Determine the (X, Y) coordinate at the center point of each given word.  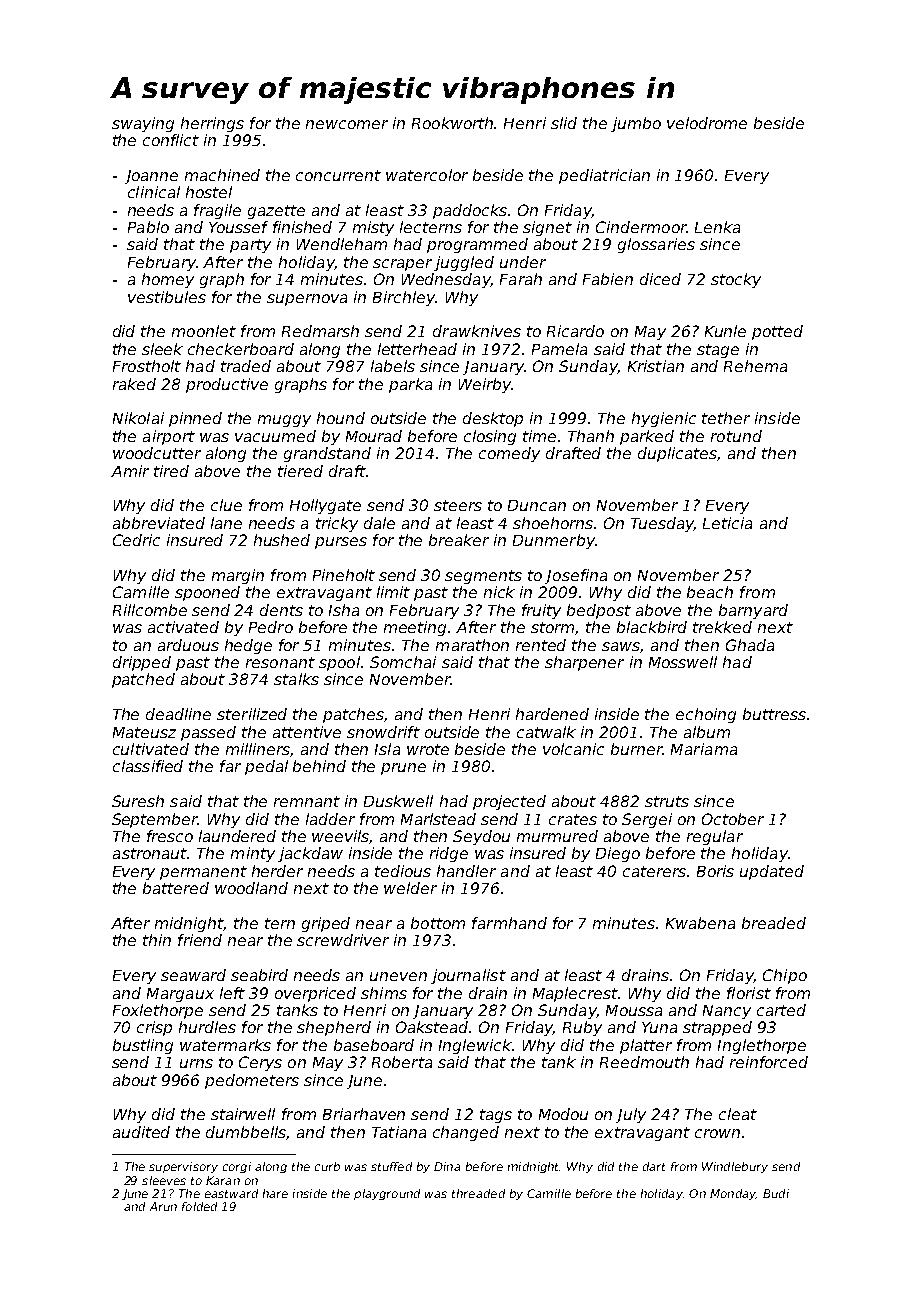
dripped (142, 663)
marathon (472, 645)
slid (564, 123)
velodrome (707, 123)
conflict (171, 140)
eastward (231, 1193)
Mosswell (683, 662)
